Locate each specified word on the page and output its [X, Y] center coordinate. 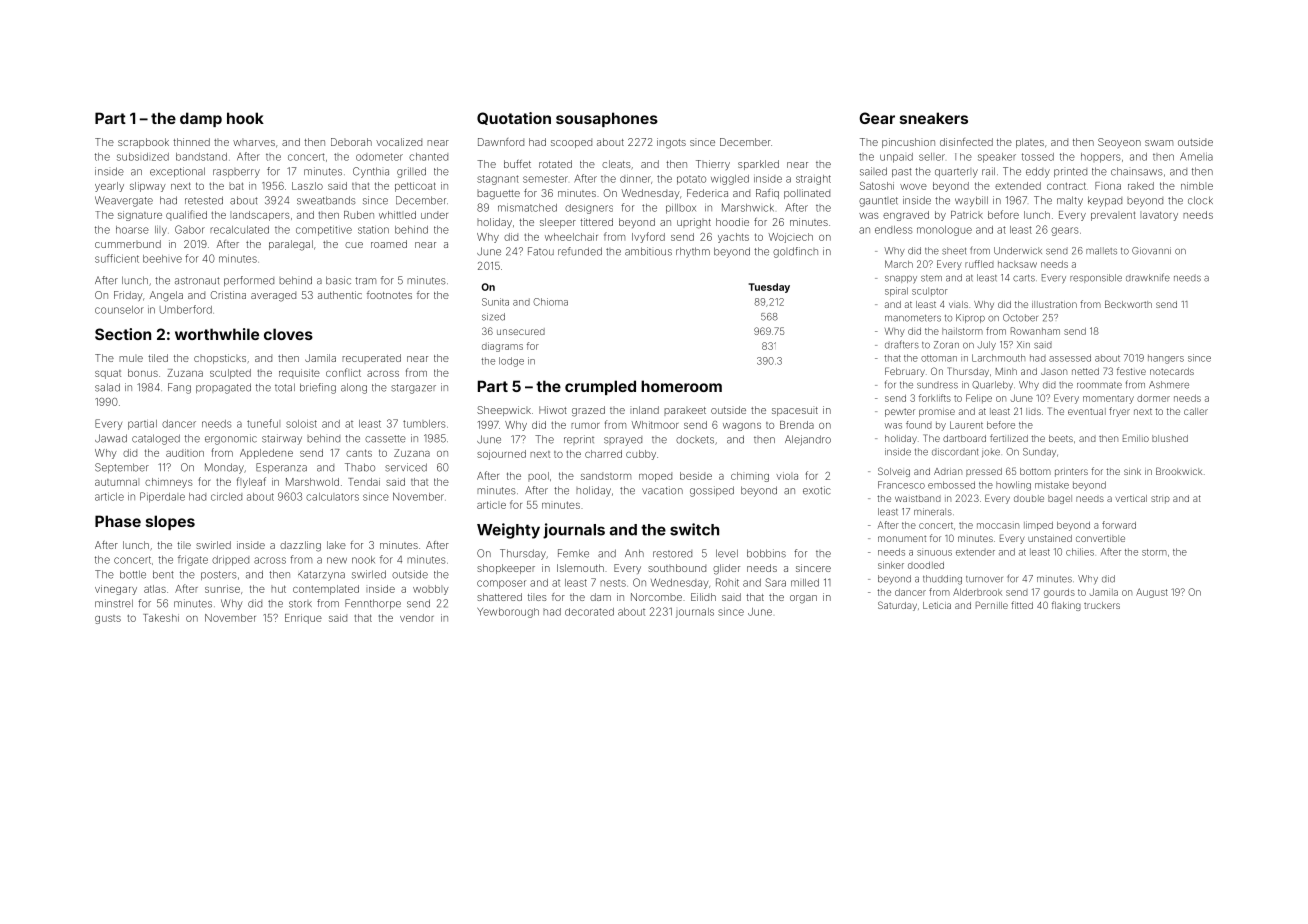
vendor [417, 618]
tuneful [263, 423]
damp [201, 119]
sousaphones [607, 119]
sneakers [934, 118]
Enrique [303, 619]
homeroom [681, 386]
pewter [900, 413]
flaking [1066, 606]
